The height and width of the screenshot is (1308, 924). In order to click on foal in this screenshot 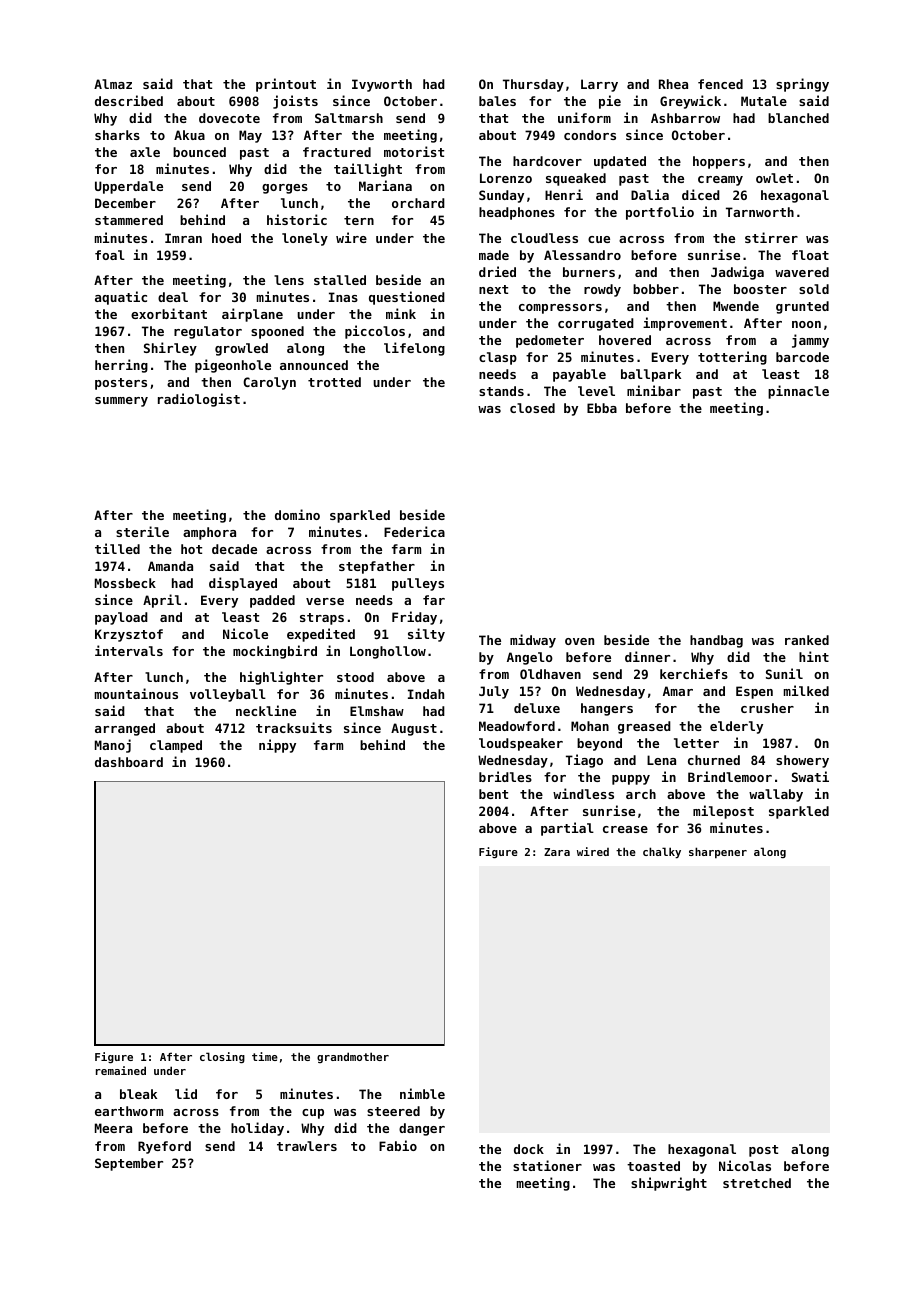, I will do `click(110, 255)`.
